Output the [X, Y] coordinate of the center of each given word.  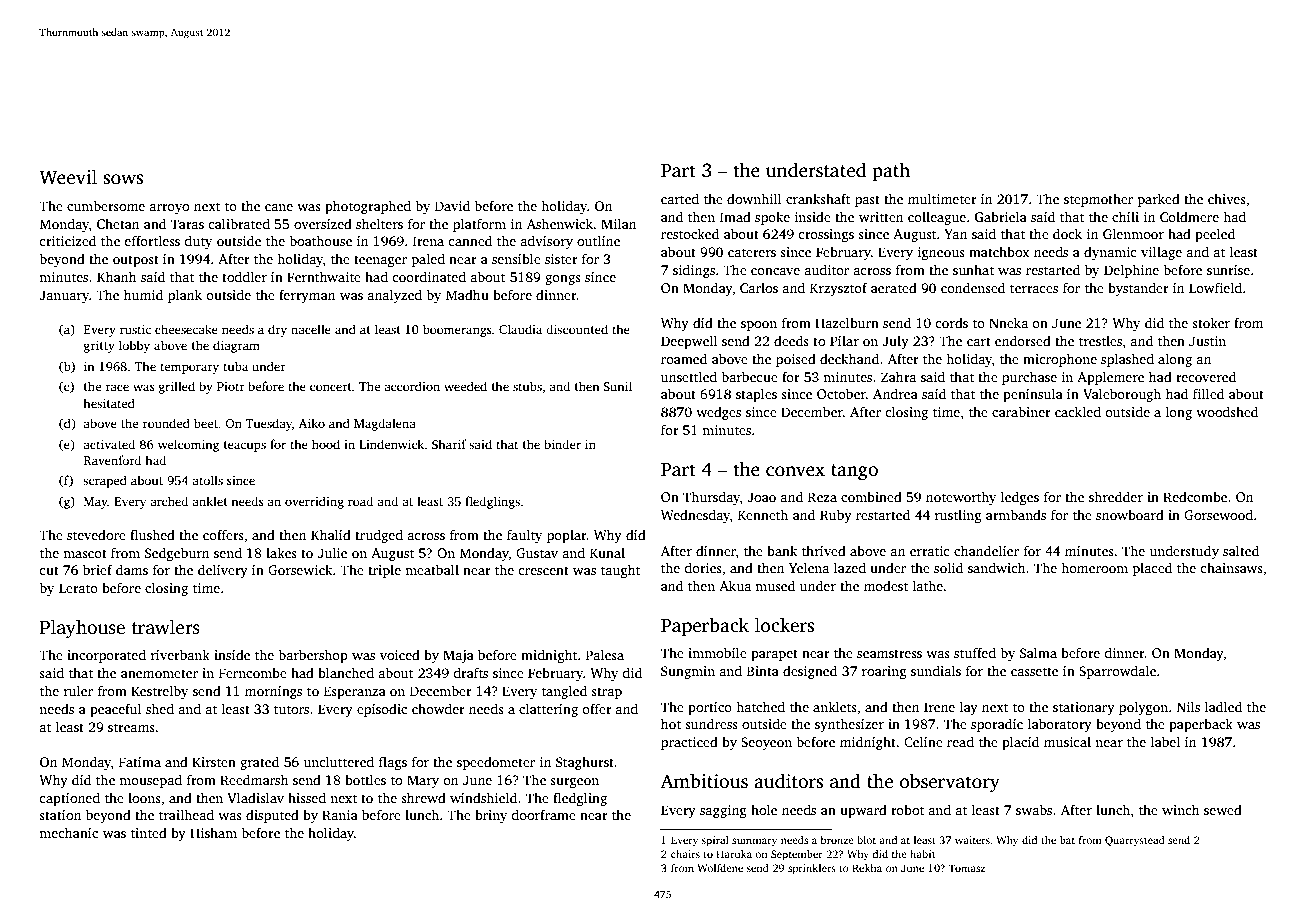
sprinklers [812, 869]
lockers [784, 625]
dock [1067, 233]
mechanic [68, 832]
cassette [1034, 671]
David [452, 205]
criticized [67, 240]
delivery [223, 571]
